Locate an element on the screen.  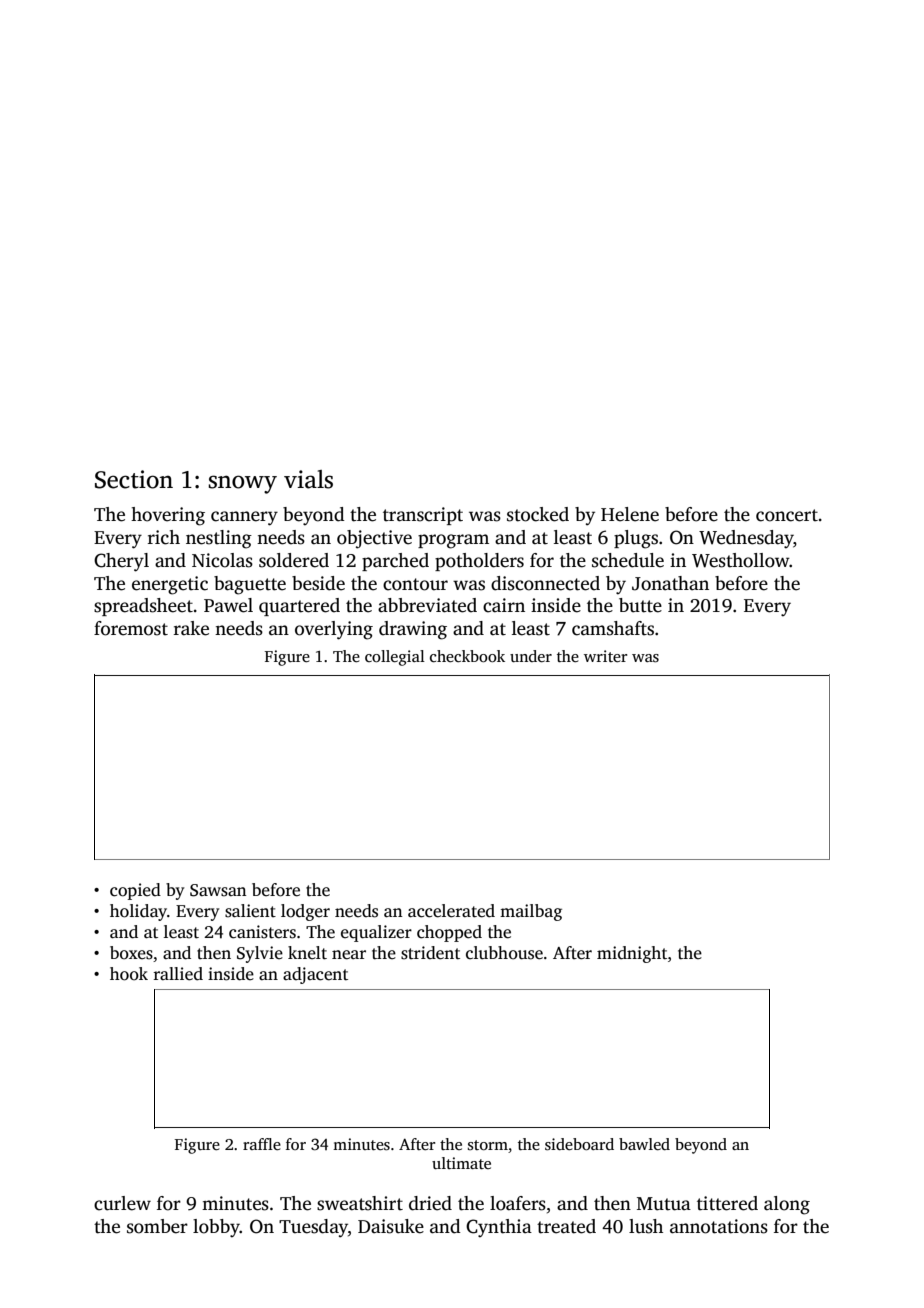
Jonathan is located at coordinates (670, 583).
